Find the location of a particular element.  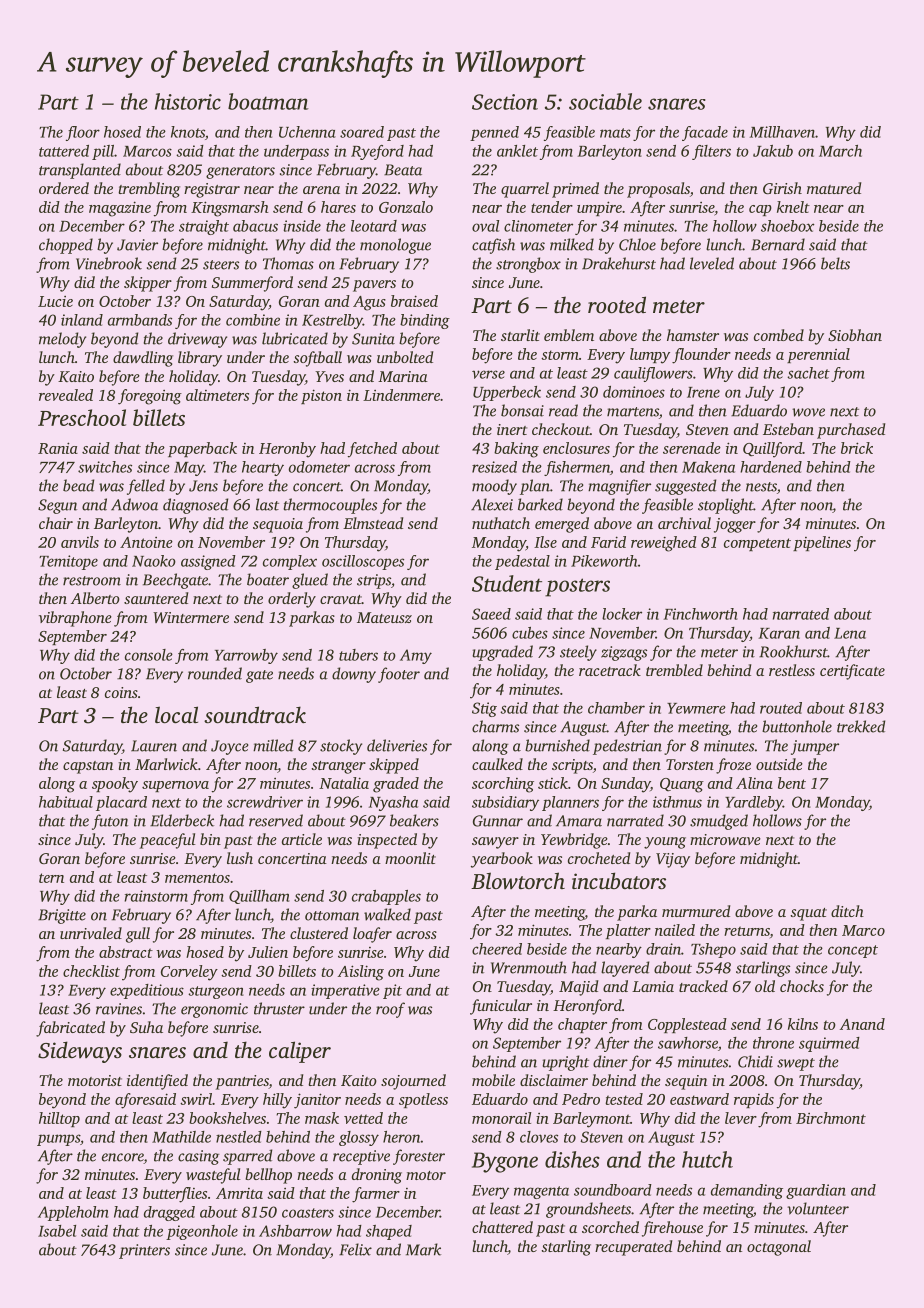

spooky is located at coordinates (115, 785).
